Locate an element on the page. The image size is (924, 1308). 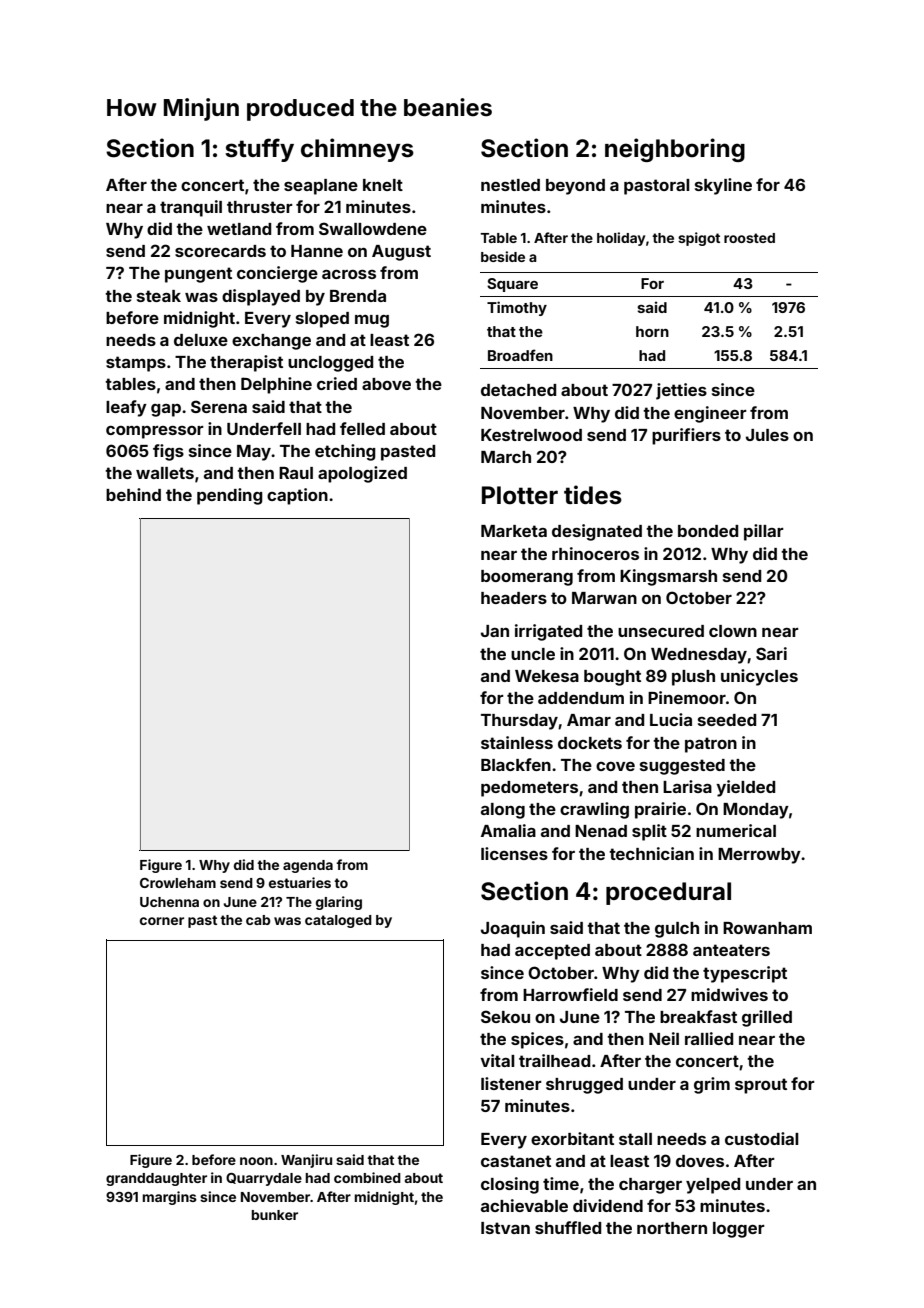
Serena is located at coordinates (219, 406).
